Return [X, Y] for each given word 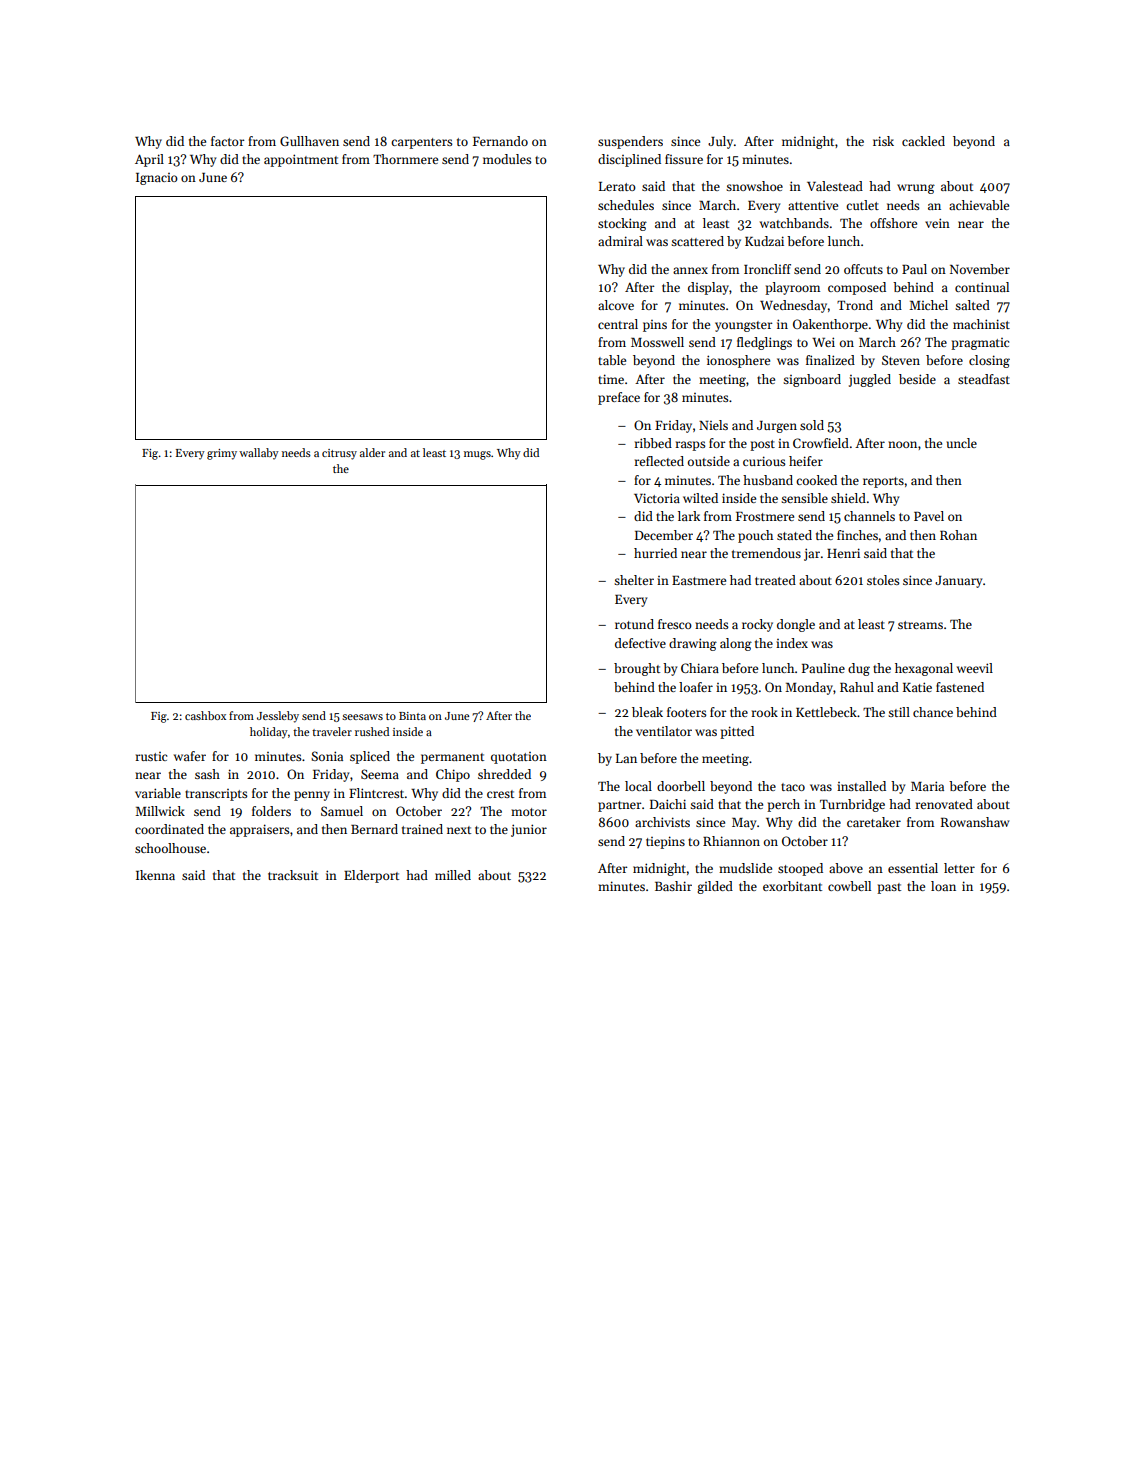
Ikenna [155, 875]
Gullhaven [309, 141]
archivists [662, 822]
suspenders [630, 142]
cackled [923, 141]
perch [783, 805]
